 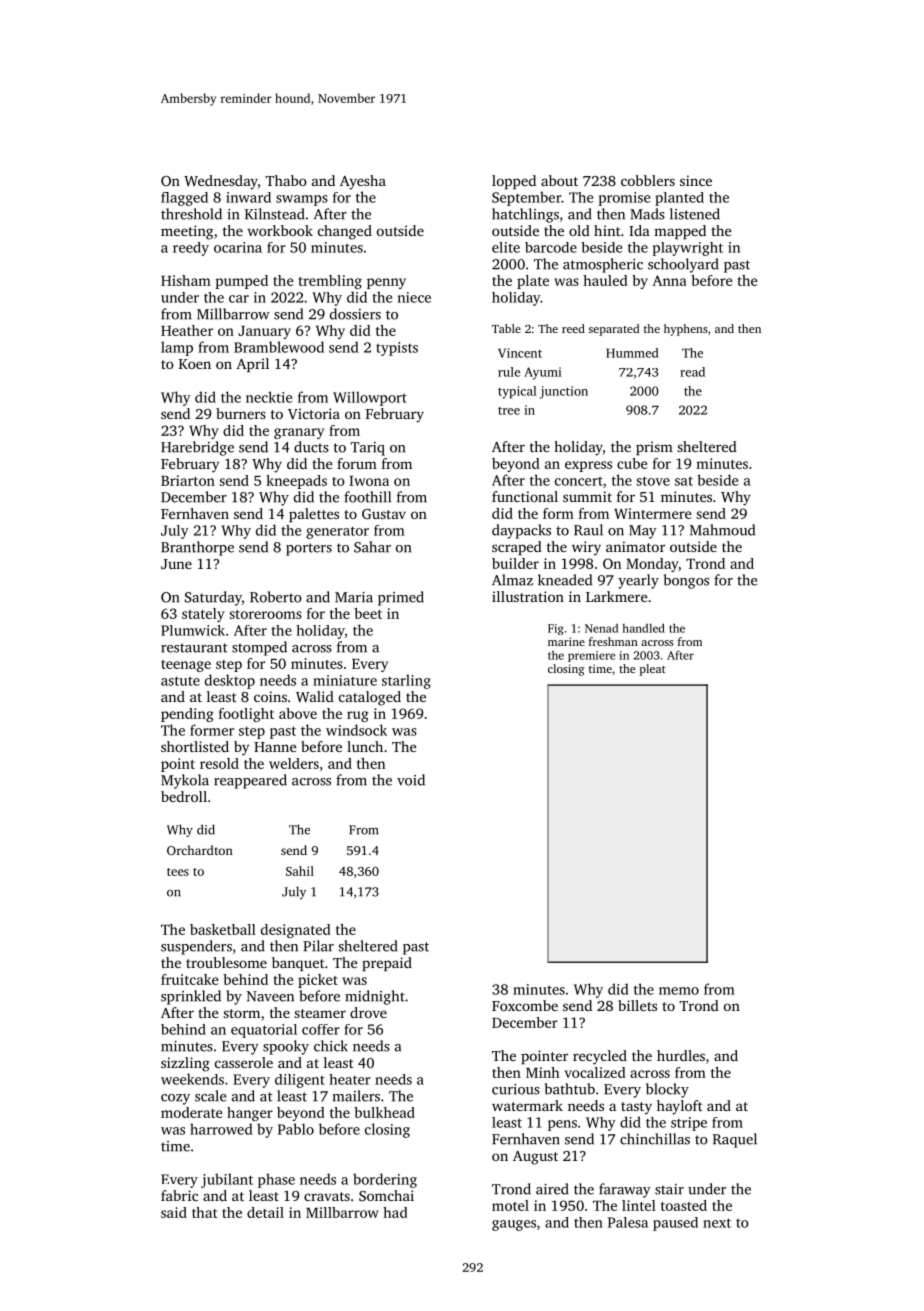 What do you see at coordinates (600, 1057) in the screenshot?
I see `recycled` at bounding box center [600, 1057].
